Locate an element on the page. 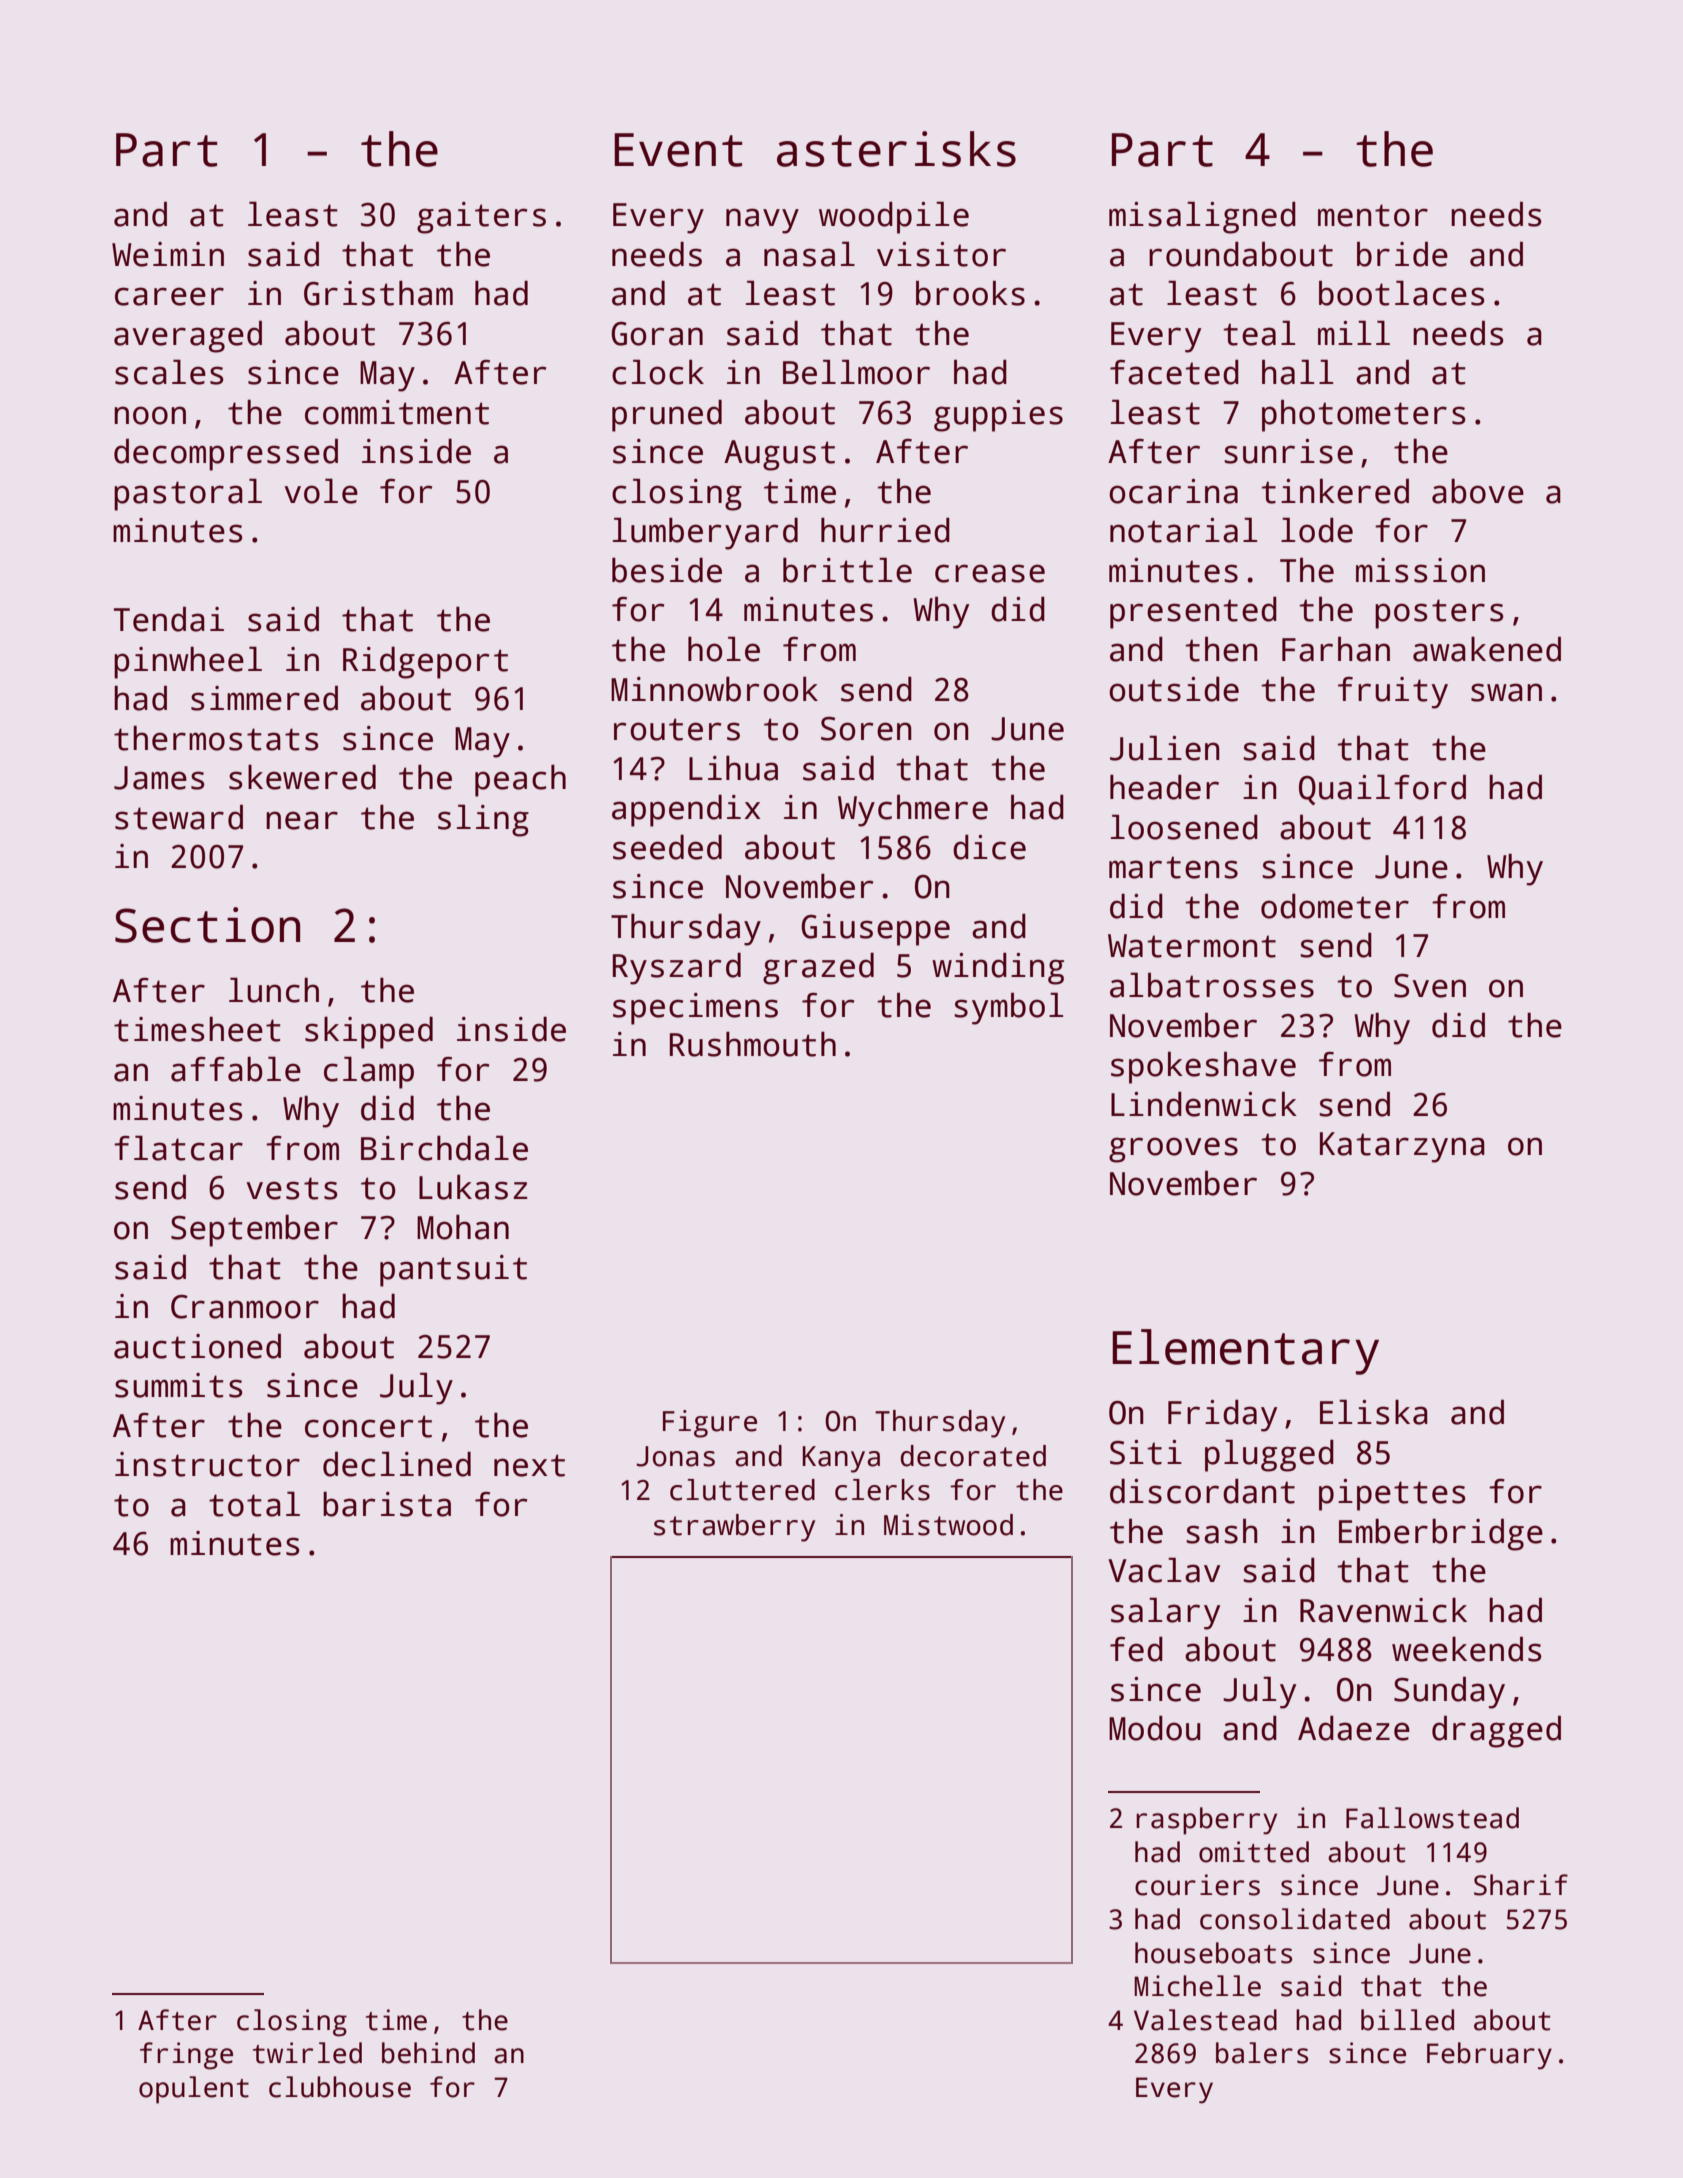  Katarzyna is located at coordinates (1402, 1147).
